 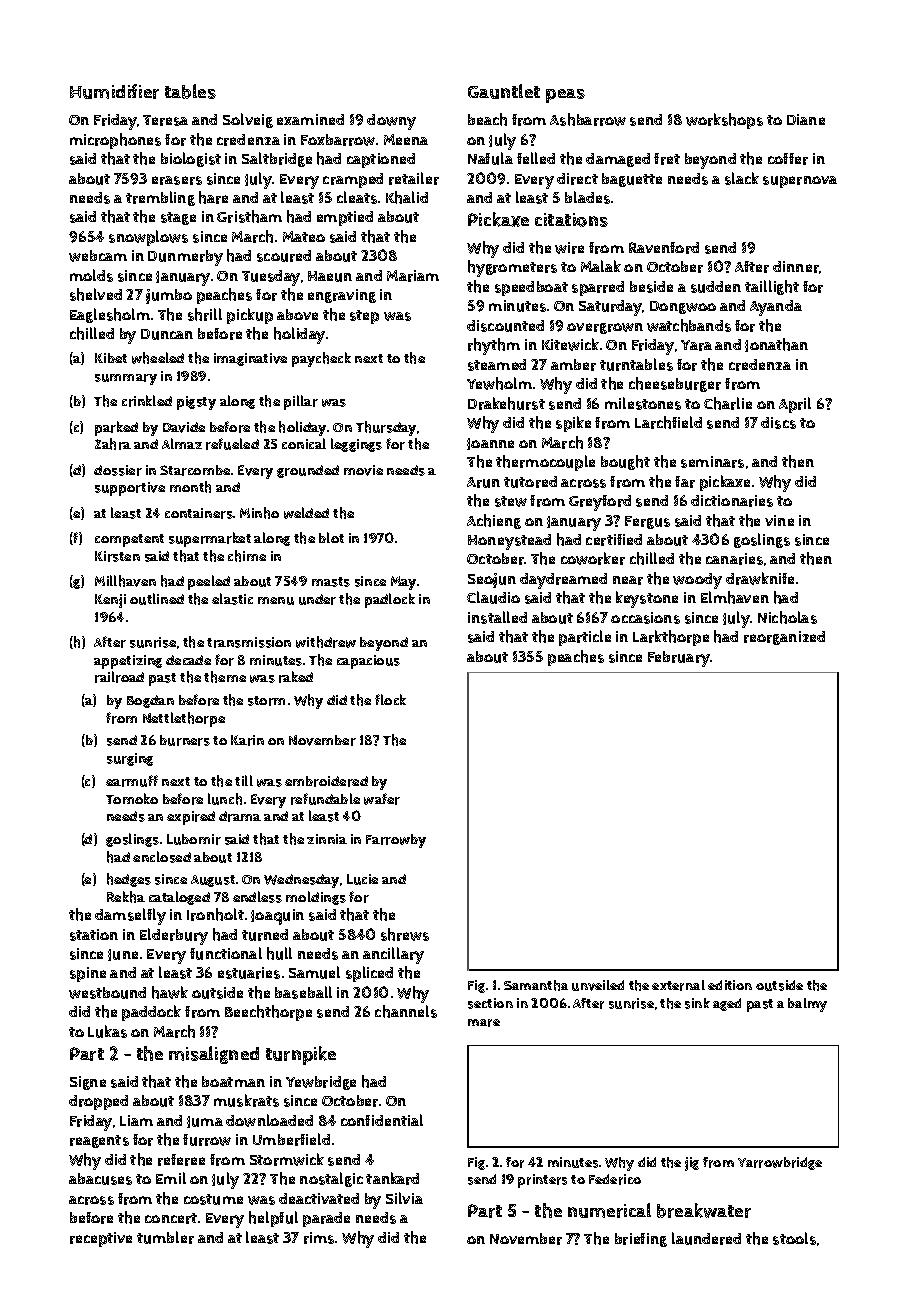 I want to click on Teresa, so click(x=165, y=120).
